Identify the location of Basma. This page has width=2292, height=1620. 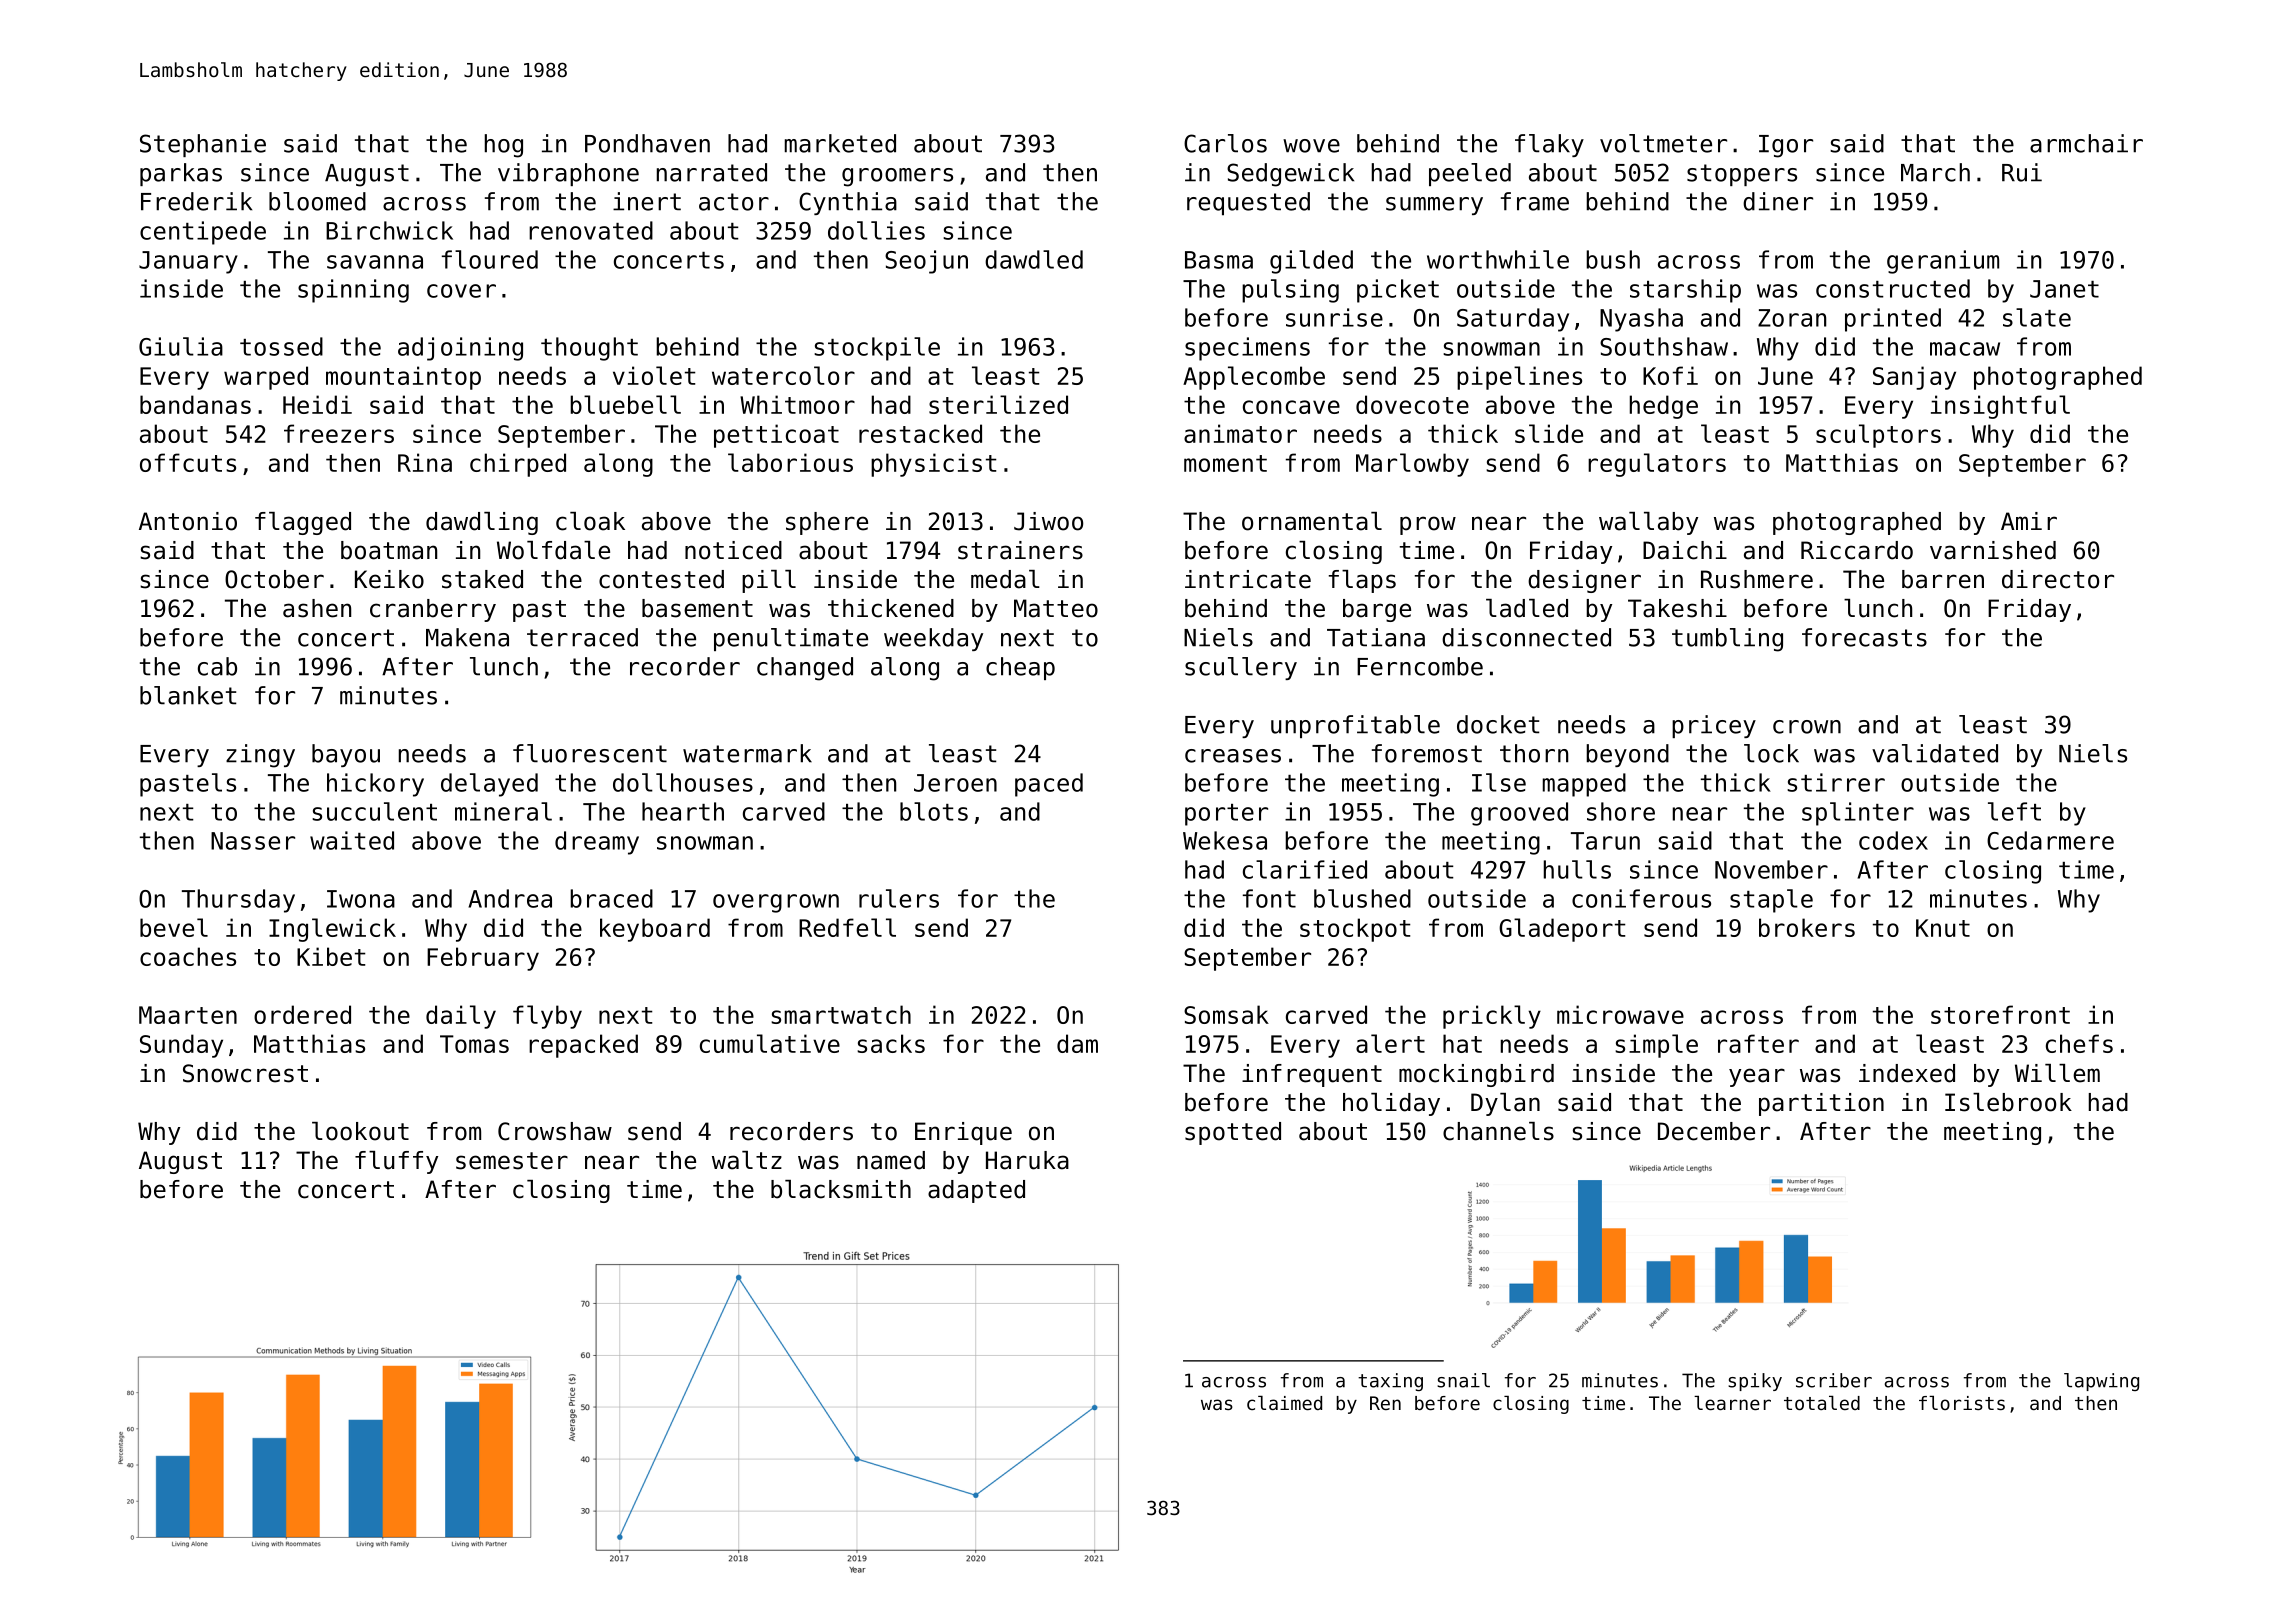
(1219, 260).
